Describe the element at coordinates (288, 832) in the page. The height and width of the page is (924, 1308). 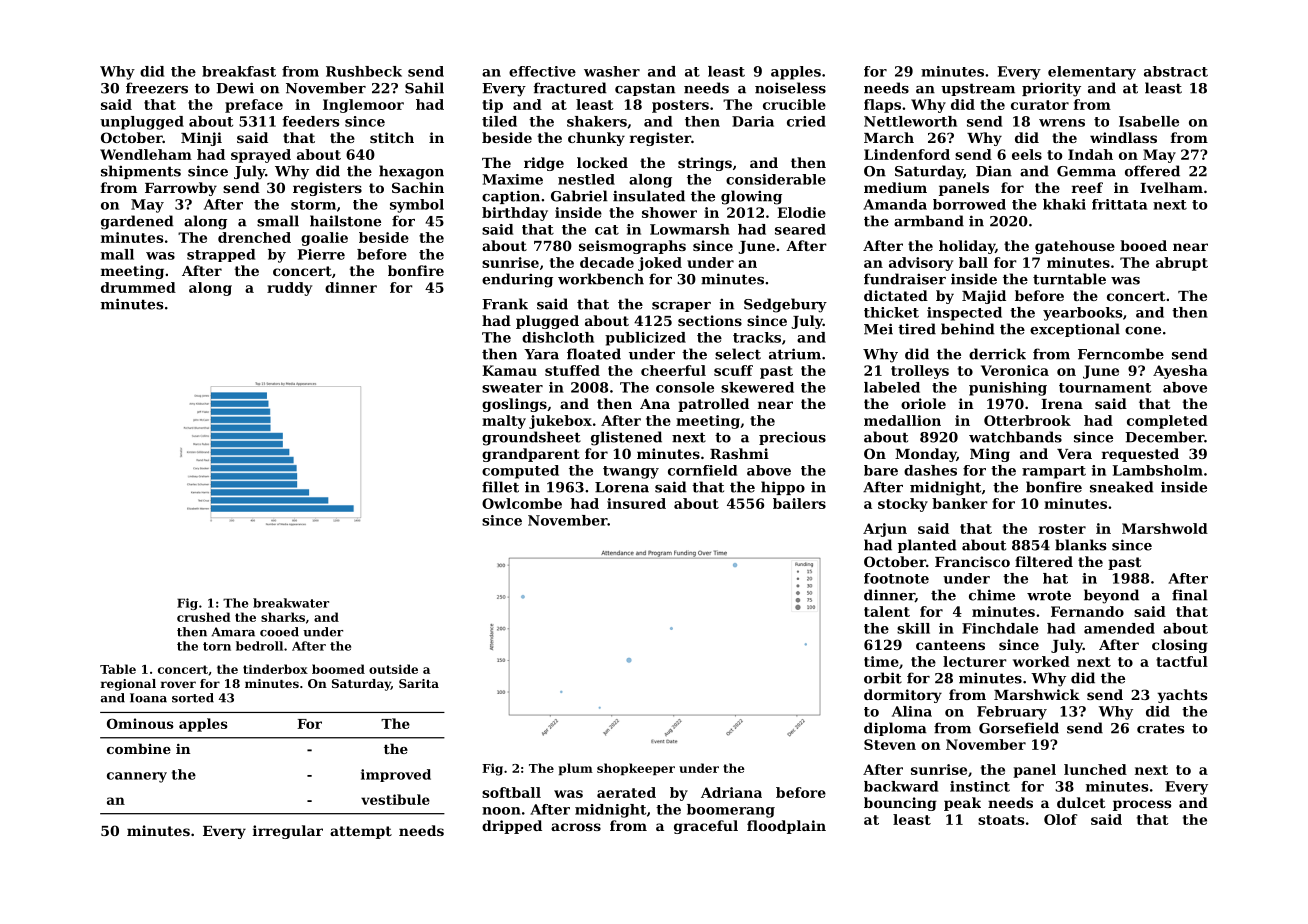
I see `irregular` at that location.
